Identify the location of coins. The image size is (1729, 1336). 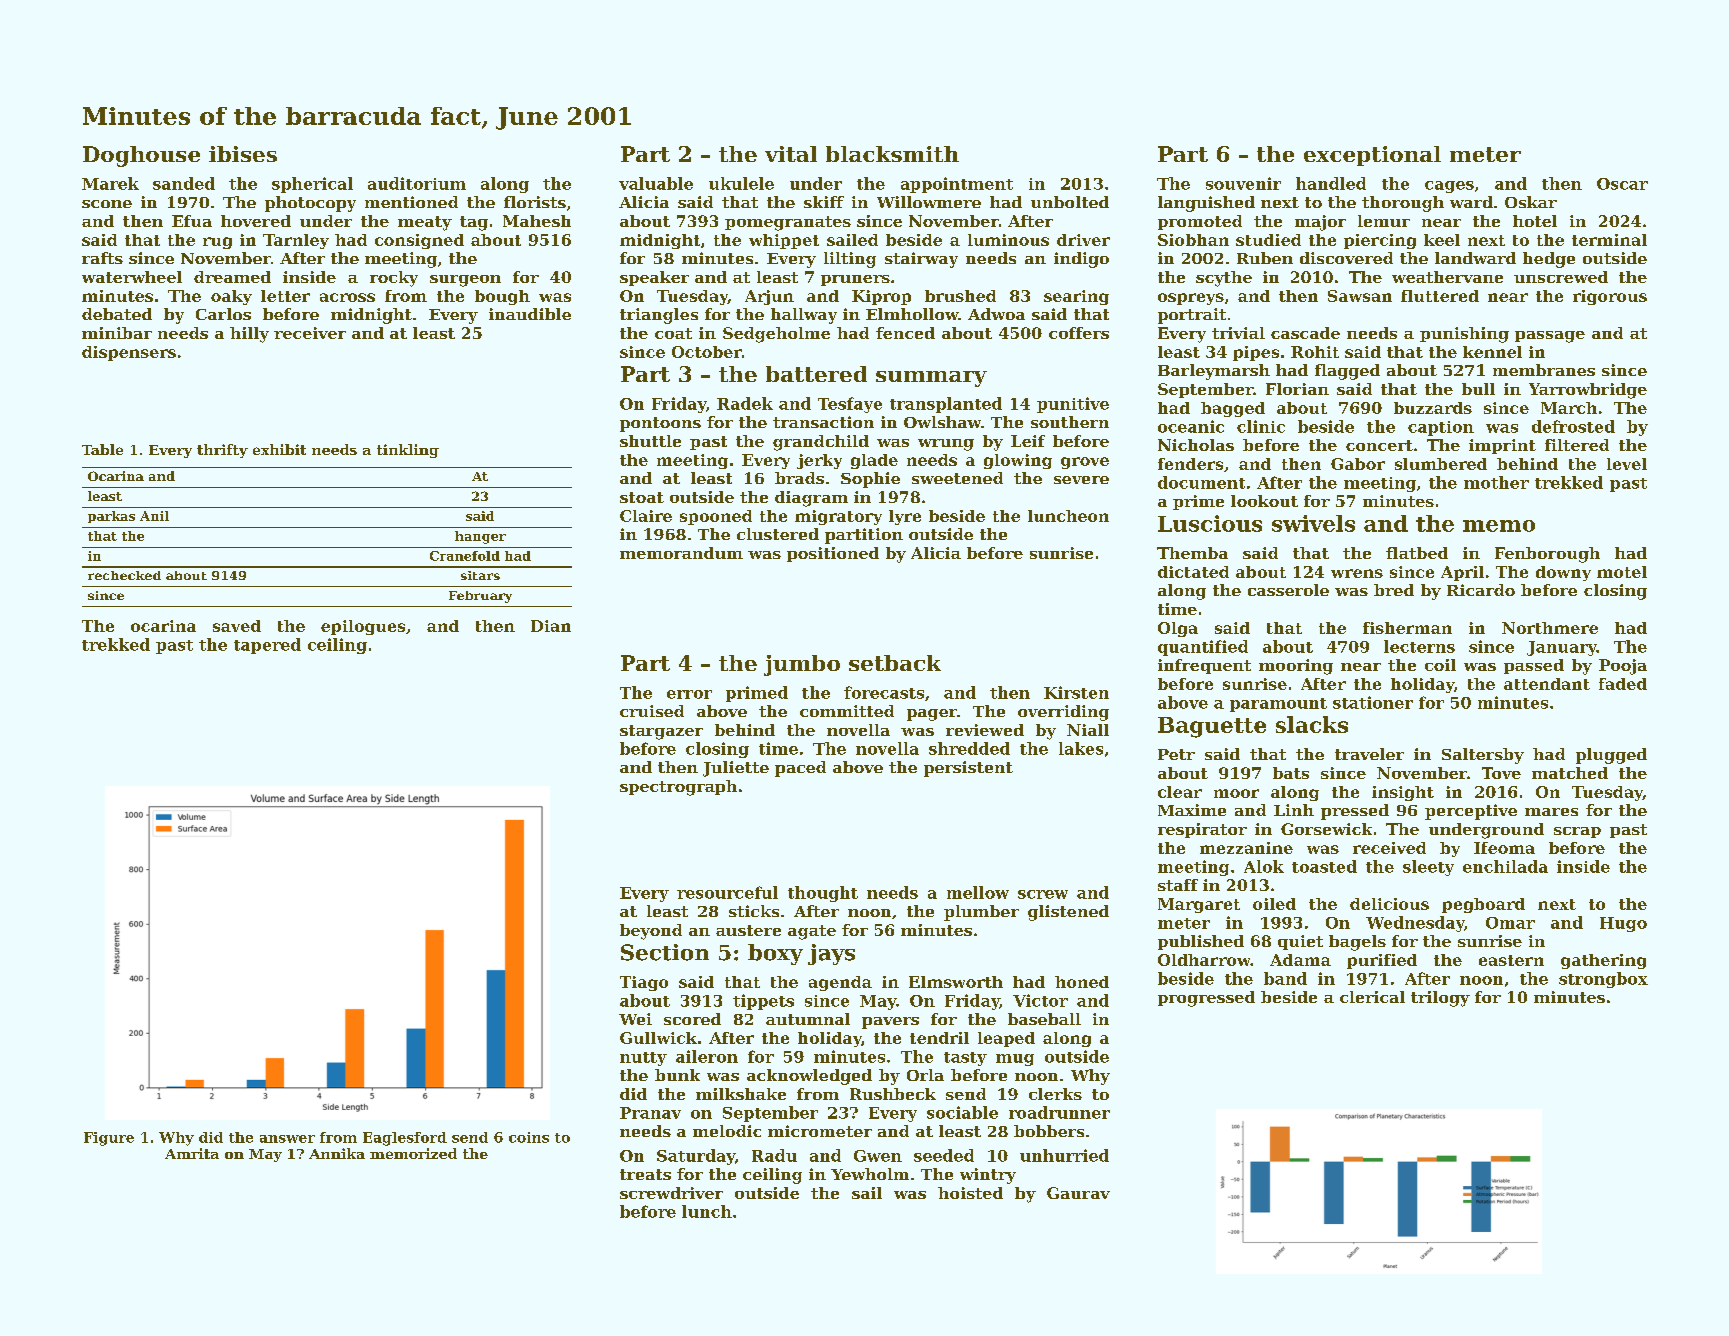
(529, 1137).
